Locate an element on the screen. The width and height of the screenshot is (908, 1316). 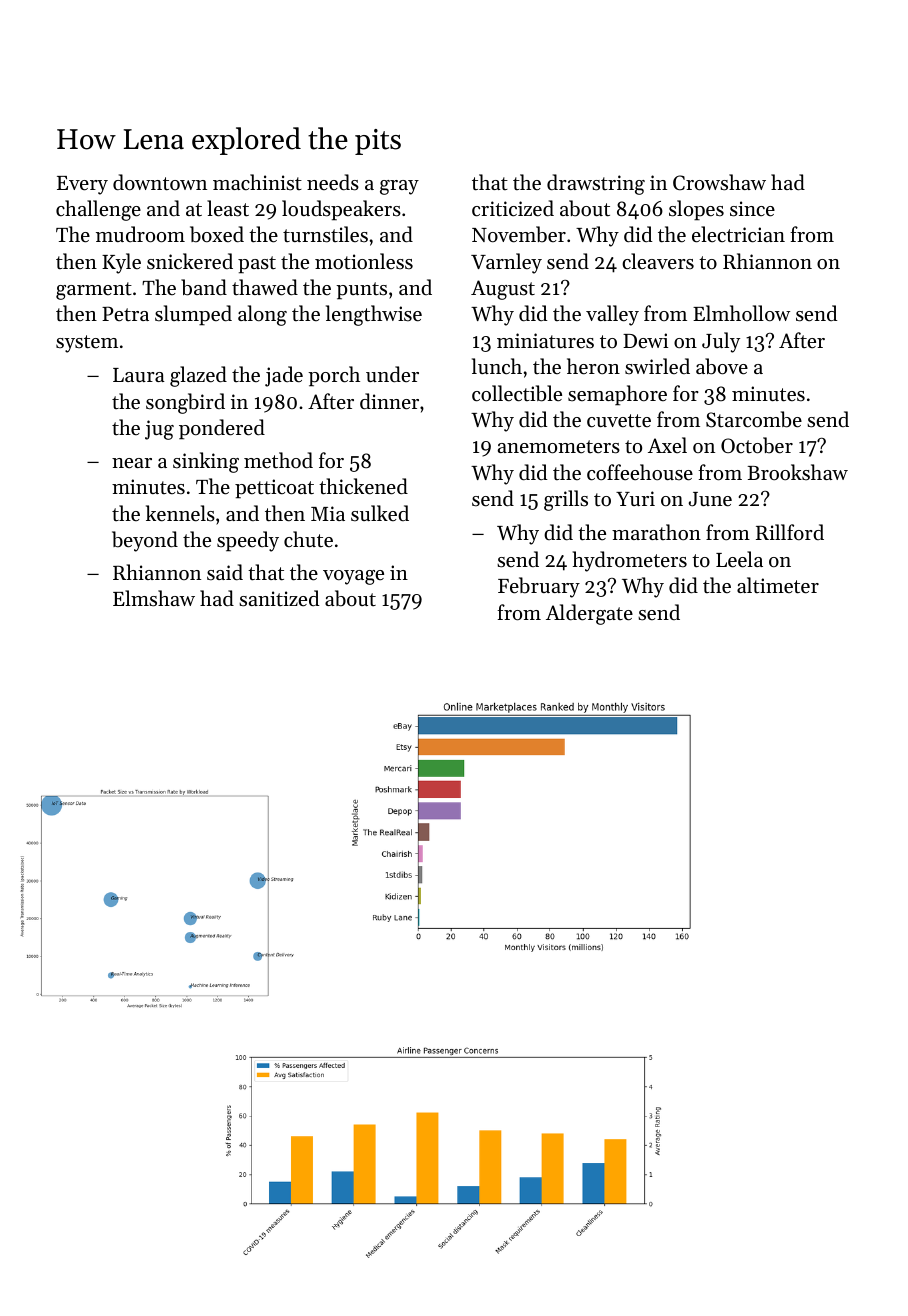
Starcombe is located at coordinates (754, 419).
